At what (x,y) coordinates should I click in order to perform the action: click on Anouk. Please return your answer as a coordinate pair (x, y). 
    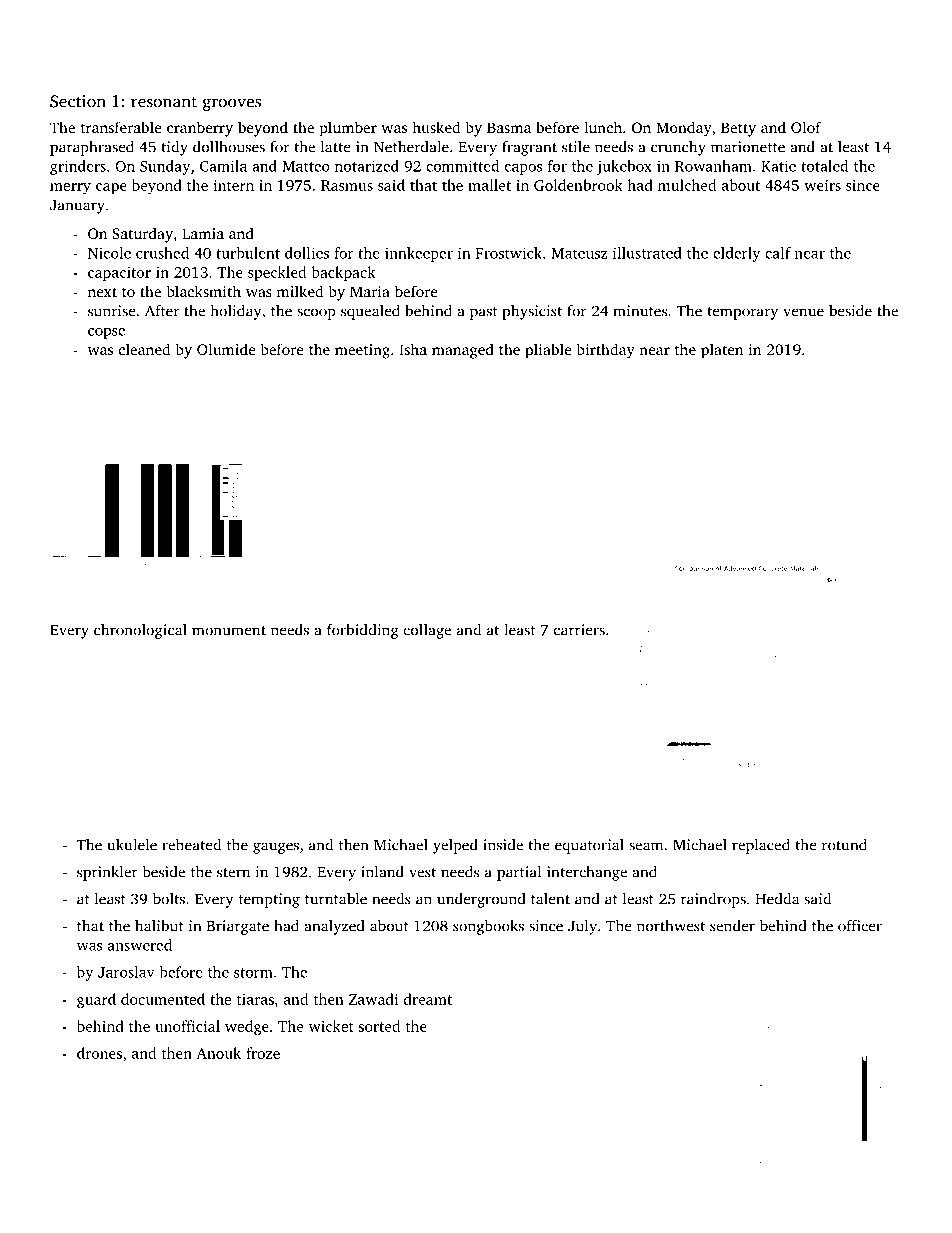
    Looking at the image, I should click on (218, 1053).
